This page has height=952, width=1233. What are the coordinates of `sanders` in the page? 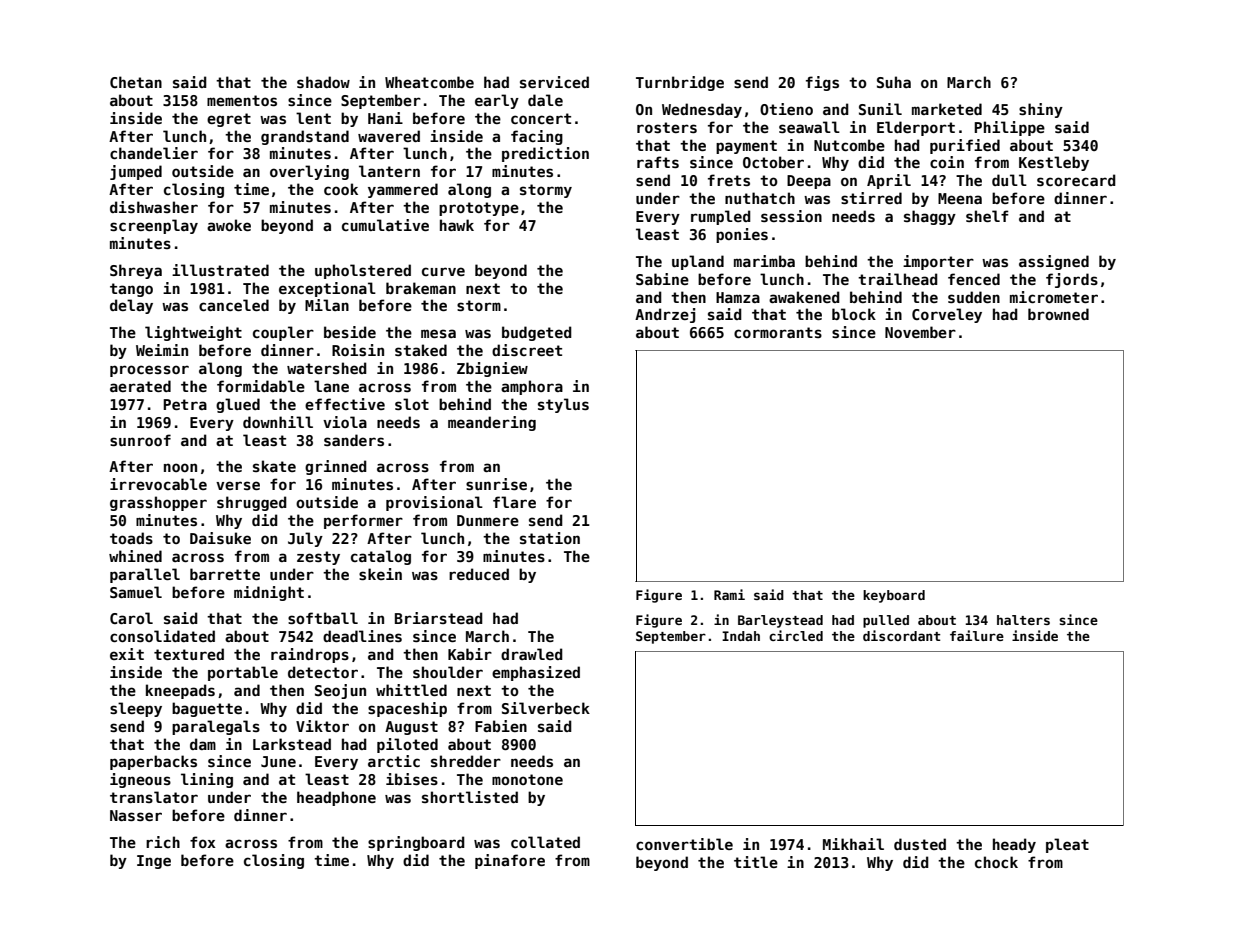 It's located at (354, 440).
